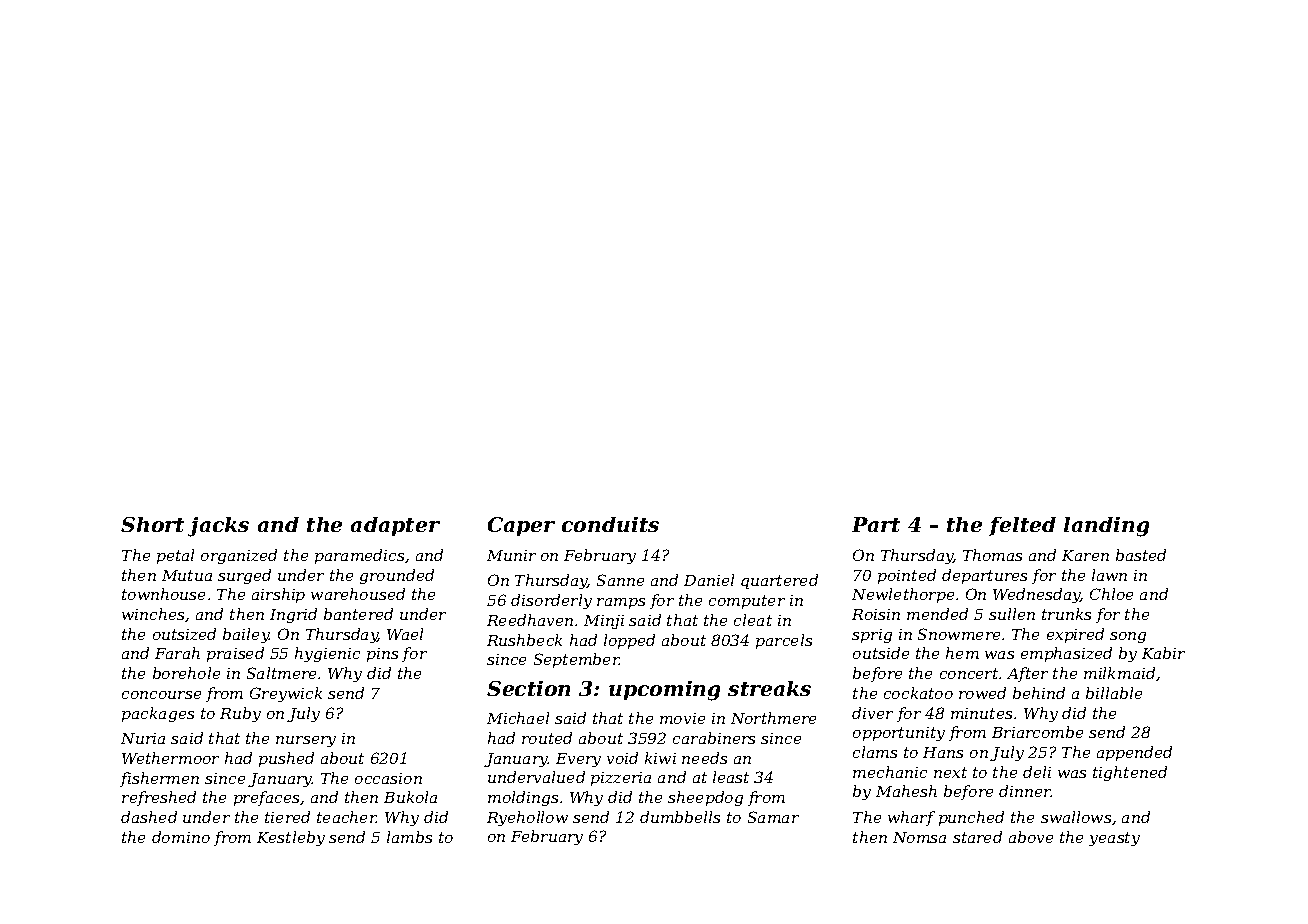  I want to click on concourse, so click(161, 695).
